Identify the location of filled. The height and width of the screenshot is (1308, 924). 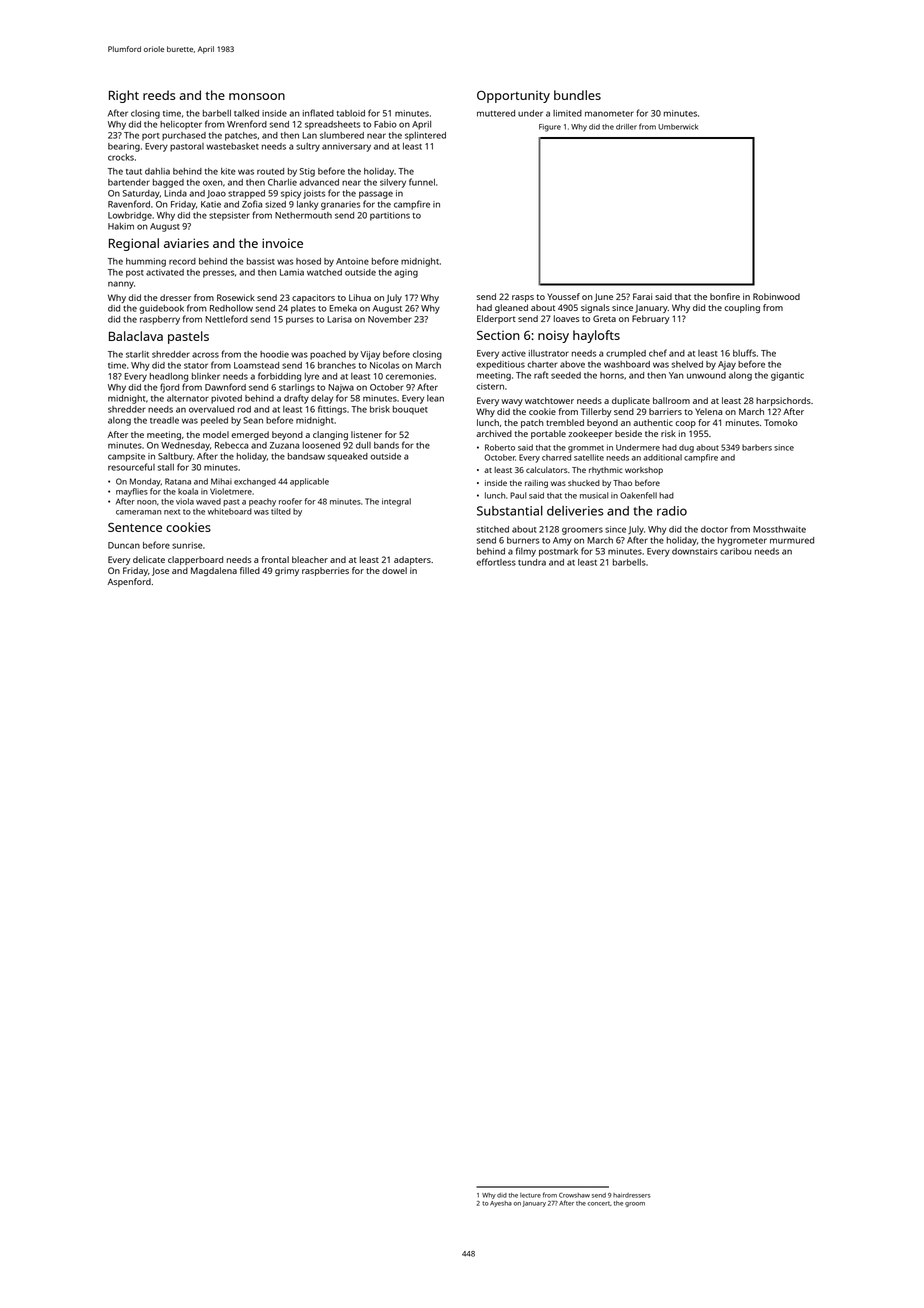
(250, 570).
